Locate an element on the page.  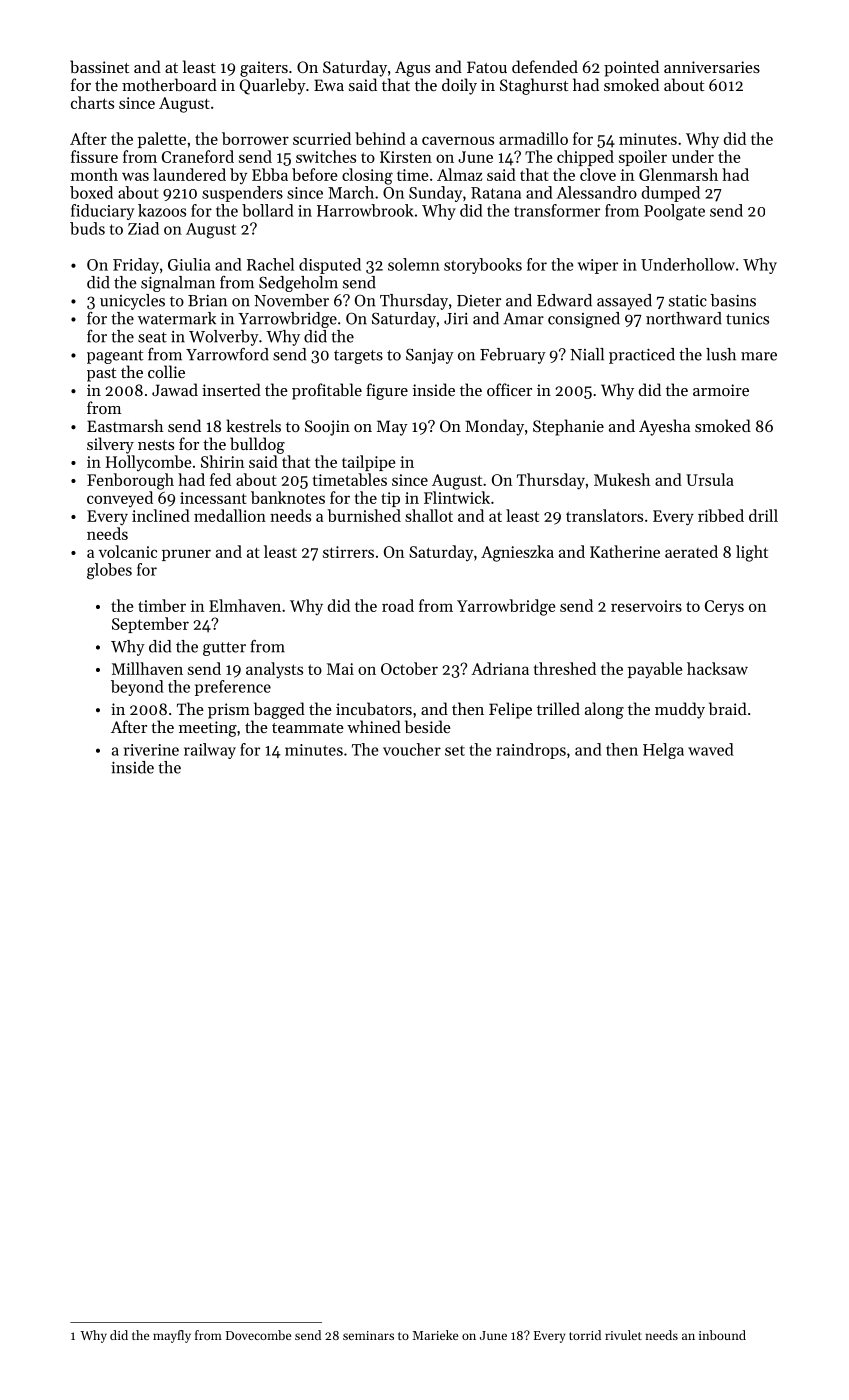
mayfly is located at coordinates (172, 1336).
